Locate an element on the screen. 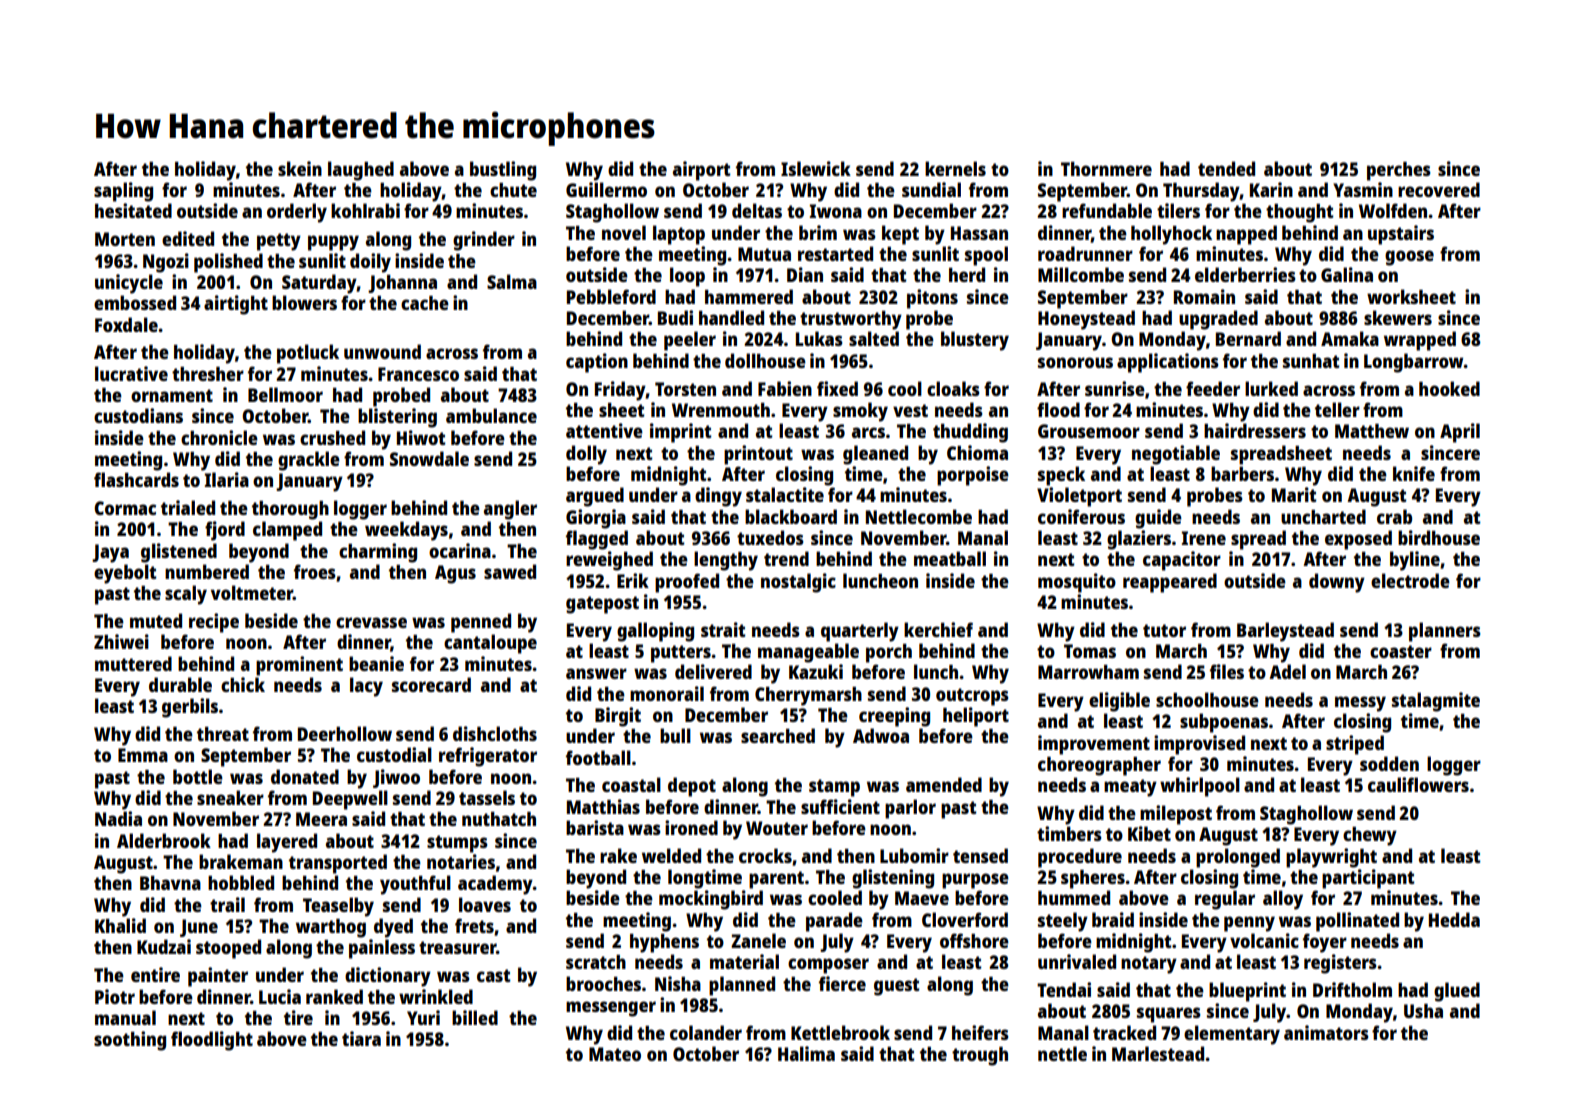 The width and height of the screenshot is (1575, 1114). Ilaria is located at coordinates (227, 479).
